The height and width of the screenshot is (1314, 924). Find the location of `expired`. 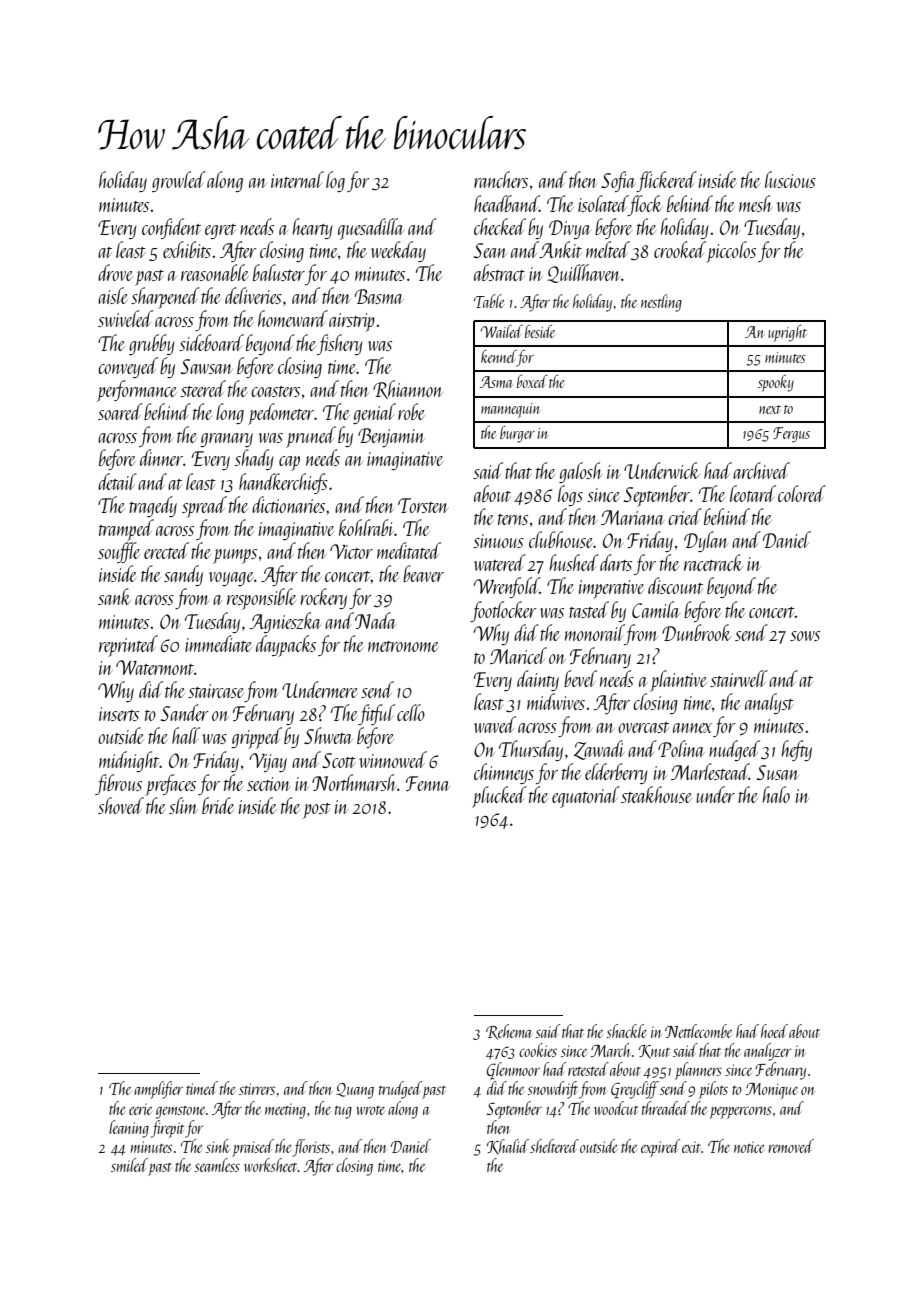

expired is located at coordinates (660, 1148).
